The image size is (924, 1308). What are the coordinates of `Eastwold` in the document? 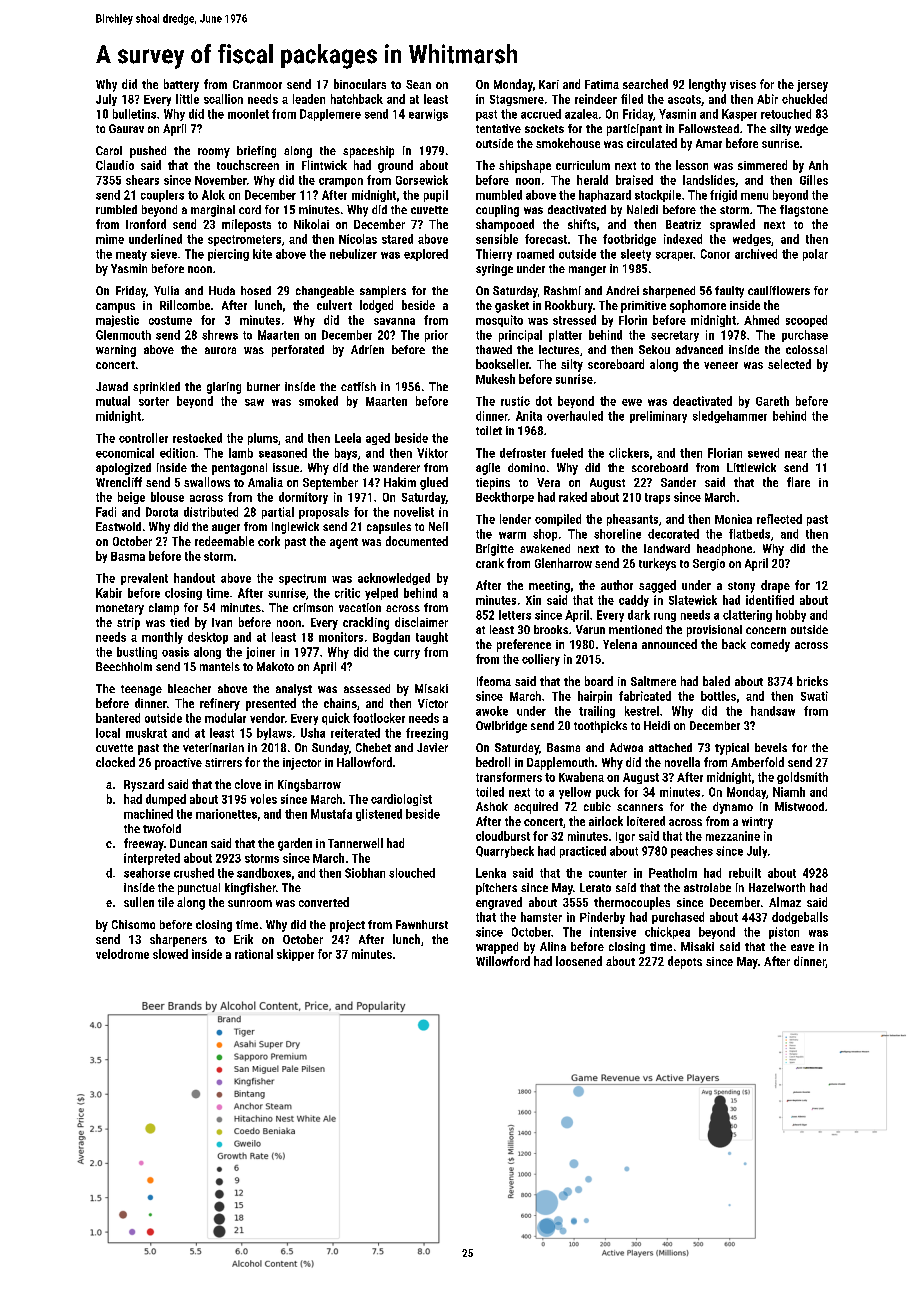 It's located at (118, 526).
